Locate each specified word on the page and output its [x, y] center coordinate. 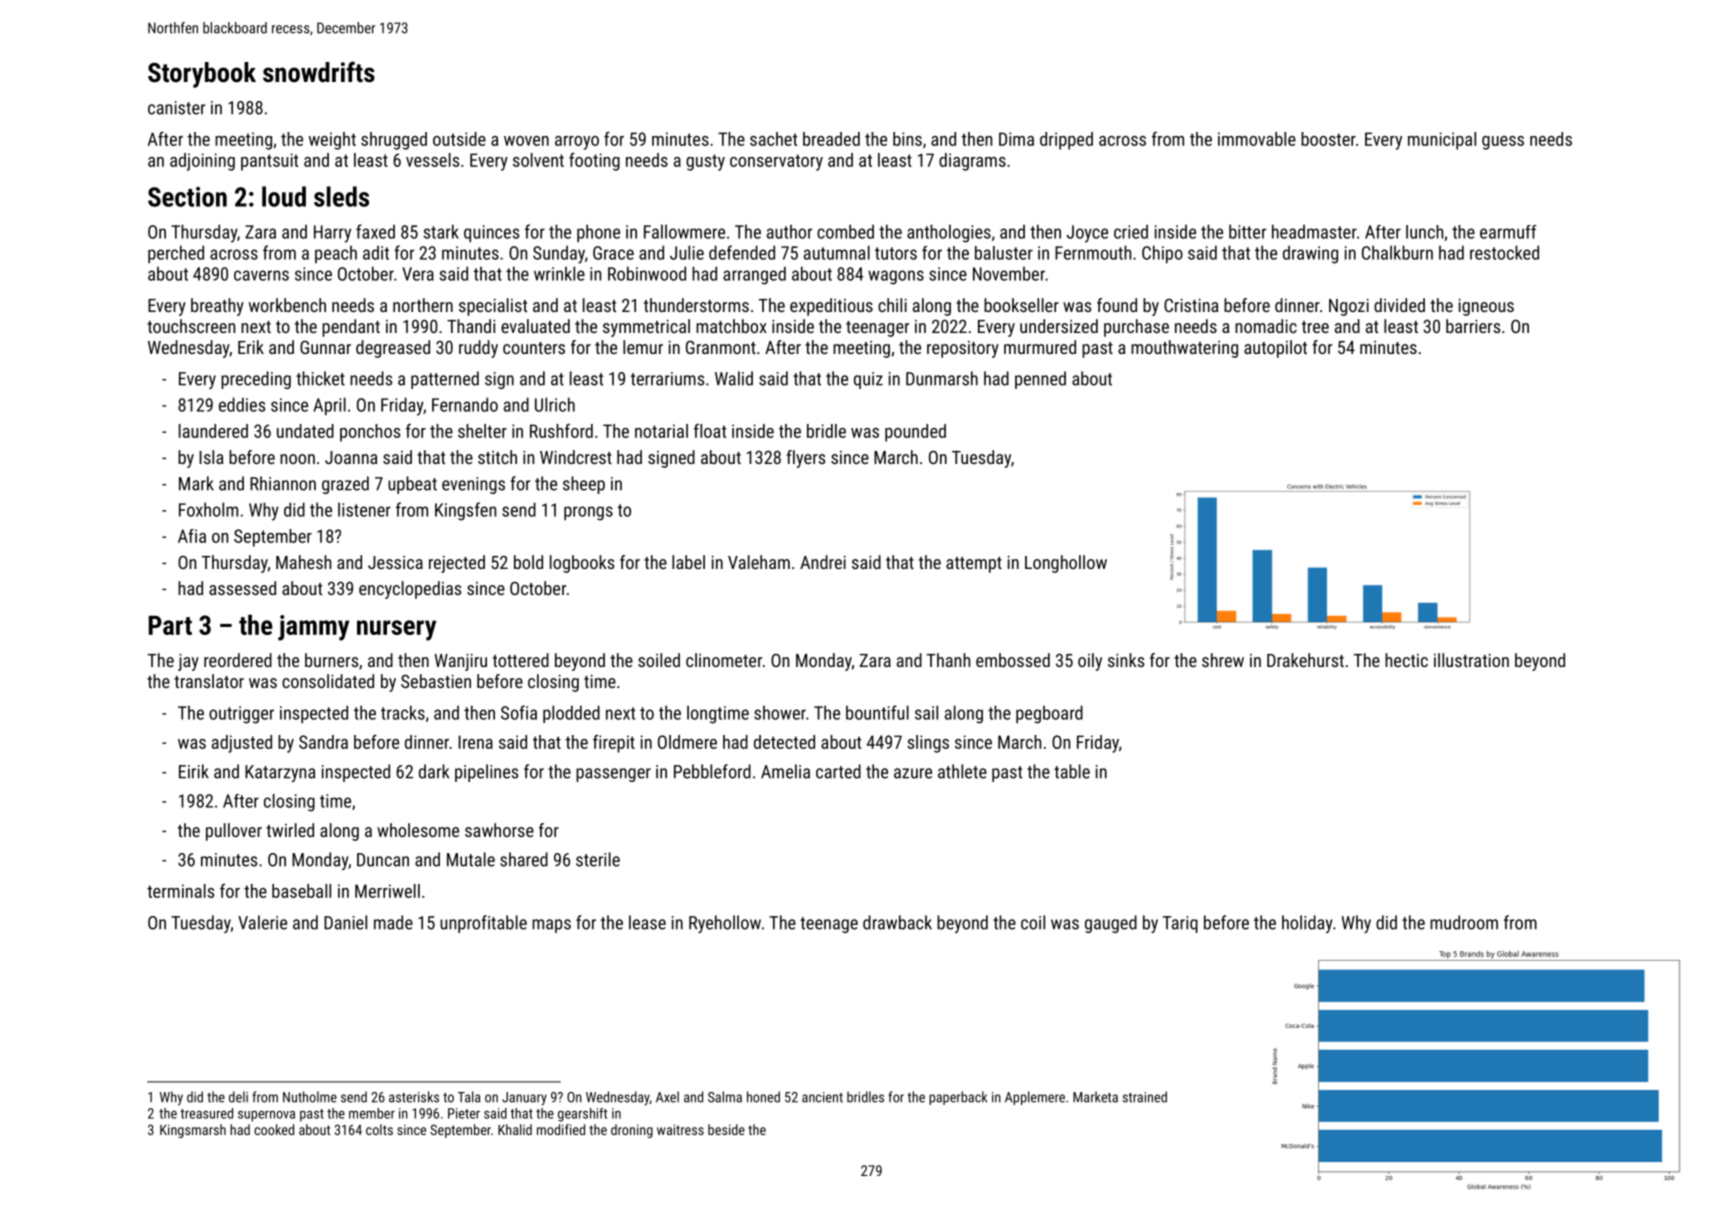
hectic [1406, 660]
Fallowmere [684, 231]
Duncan [383, 860]
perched [176, 254]
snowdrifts [319, 72]
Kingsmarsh [193, 1131]
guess [1503, 143]
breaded [831, 139]
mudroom [1464, 922]
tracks [403, 712]
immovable [1257, 139]
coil [1033, 922]
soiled [659, 660]
